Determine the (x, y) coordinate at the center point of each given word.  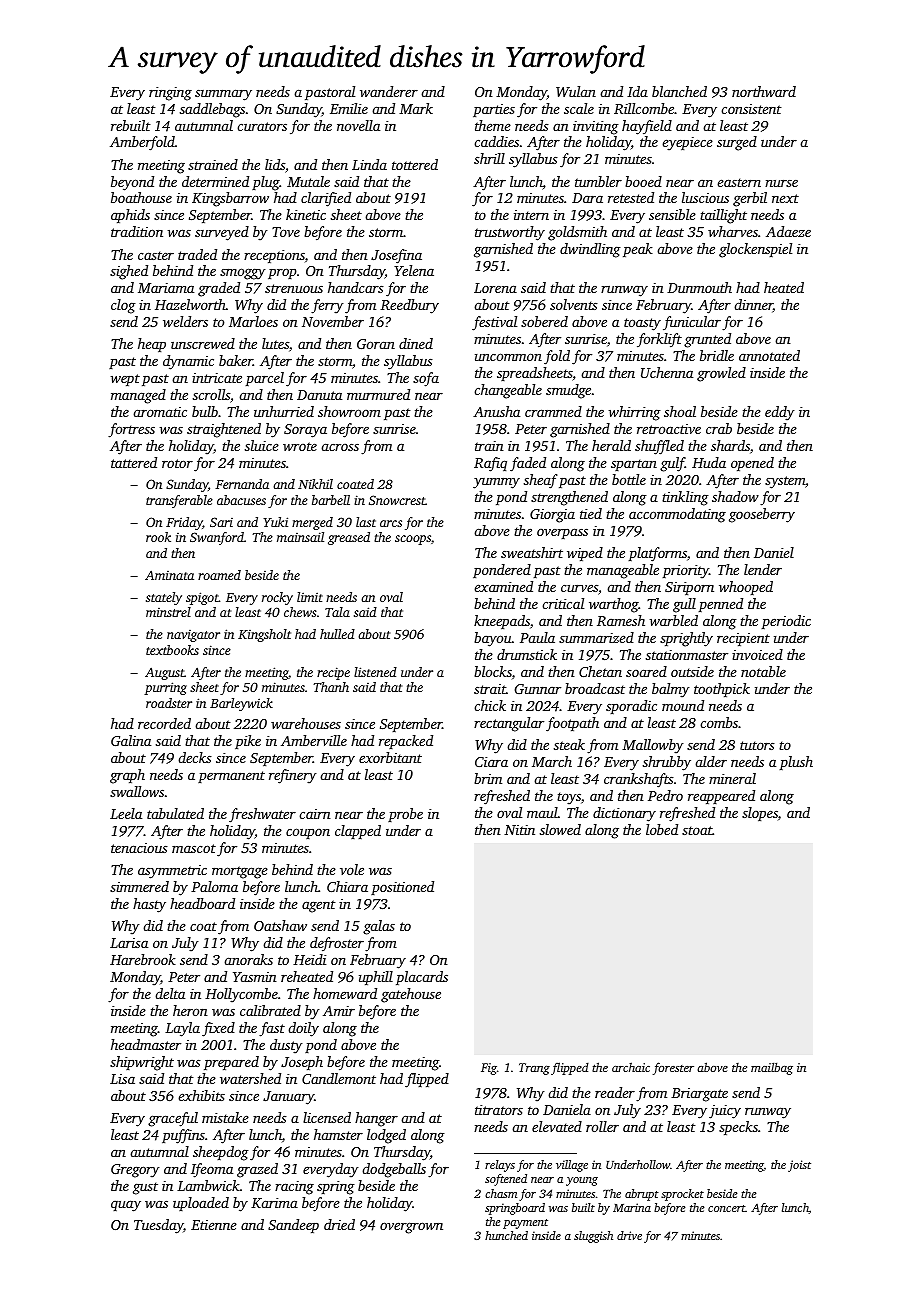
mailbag (772, 1068)
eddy (780, 413)
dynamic (188, 362)
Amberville (314, 740)
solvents (574, 304)
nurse (781, 183)
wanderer (389, 91)
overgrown (411, 1228)
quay (126, 1206)
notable (763, 671)
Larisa (129, 943)
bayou (493, 639)
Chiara (347, 886)
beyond (132, 183)
